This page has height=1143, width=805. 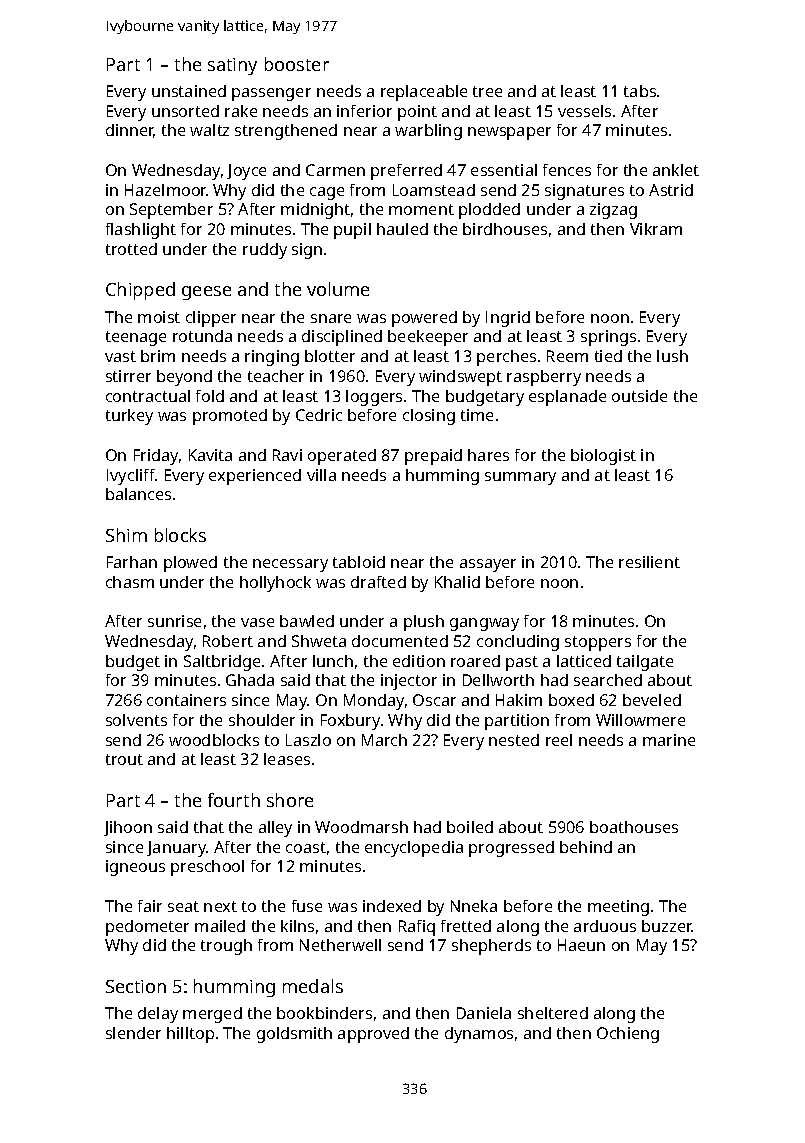 What do you see at coordinates (645, 663) in the page?
I see `tailgate` at bounding box center [645, 663].
